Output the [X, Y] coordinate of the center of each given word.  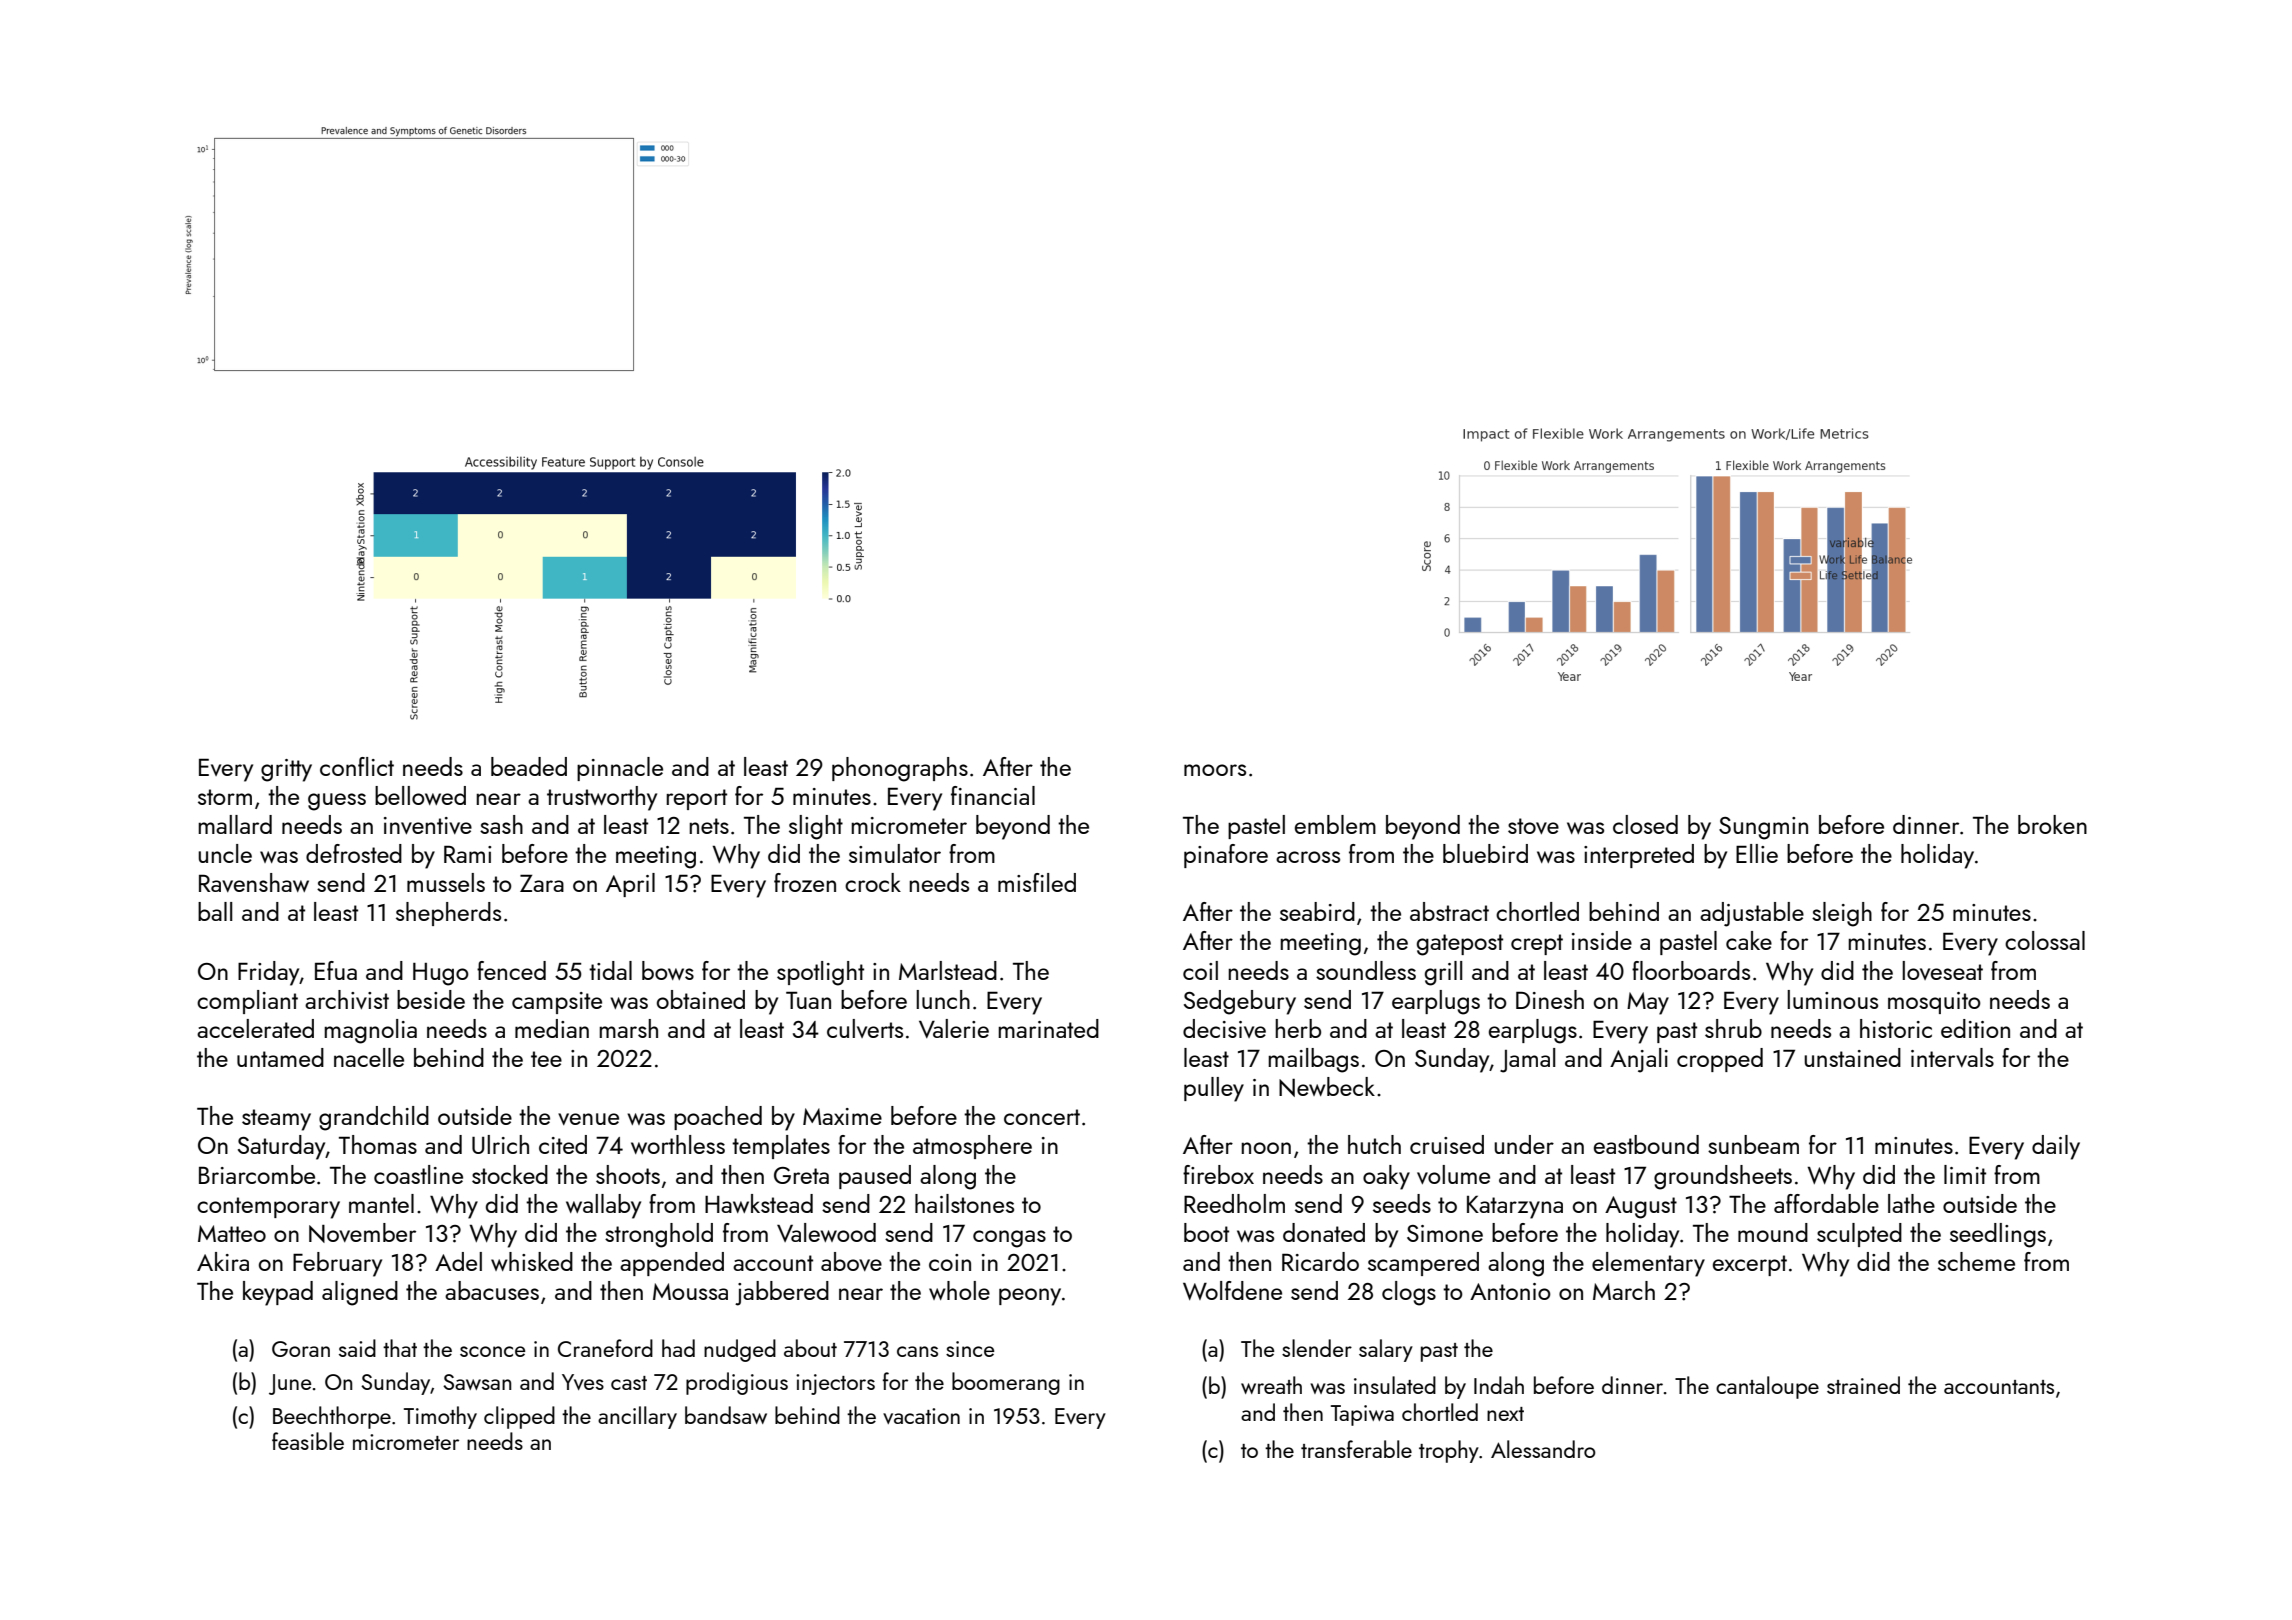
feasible [308, 1441]
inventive [428, 825]
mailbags [1313, 1060]
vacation [921, 1416]
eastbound [1646, 1144]
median [552, 1028]
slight [816, 827]
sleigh [1842, 914]
